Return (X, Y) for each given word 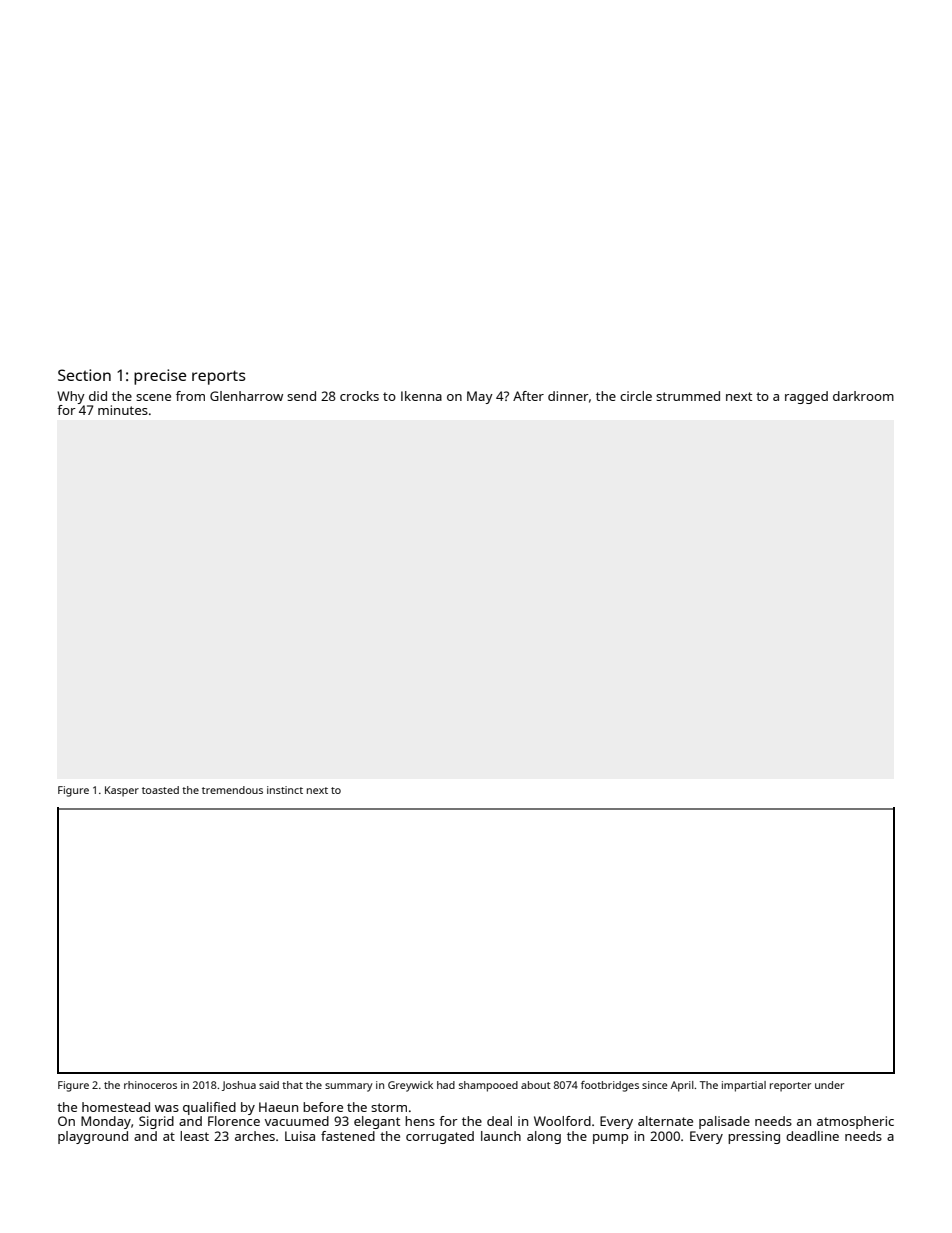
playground (93, 1137)
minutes (123, 410)
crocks (359, 396)
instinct (285, 790)
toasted (160, 790)
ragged (806, 397)
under (829, 1085)
